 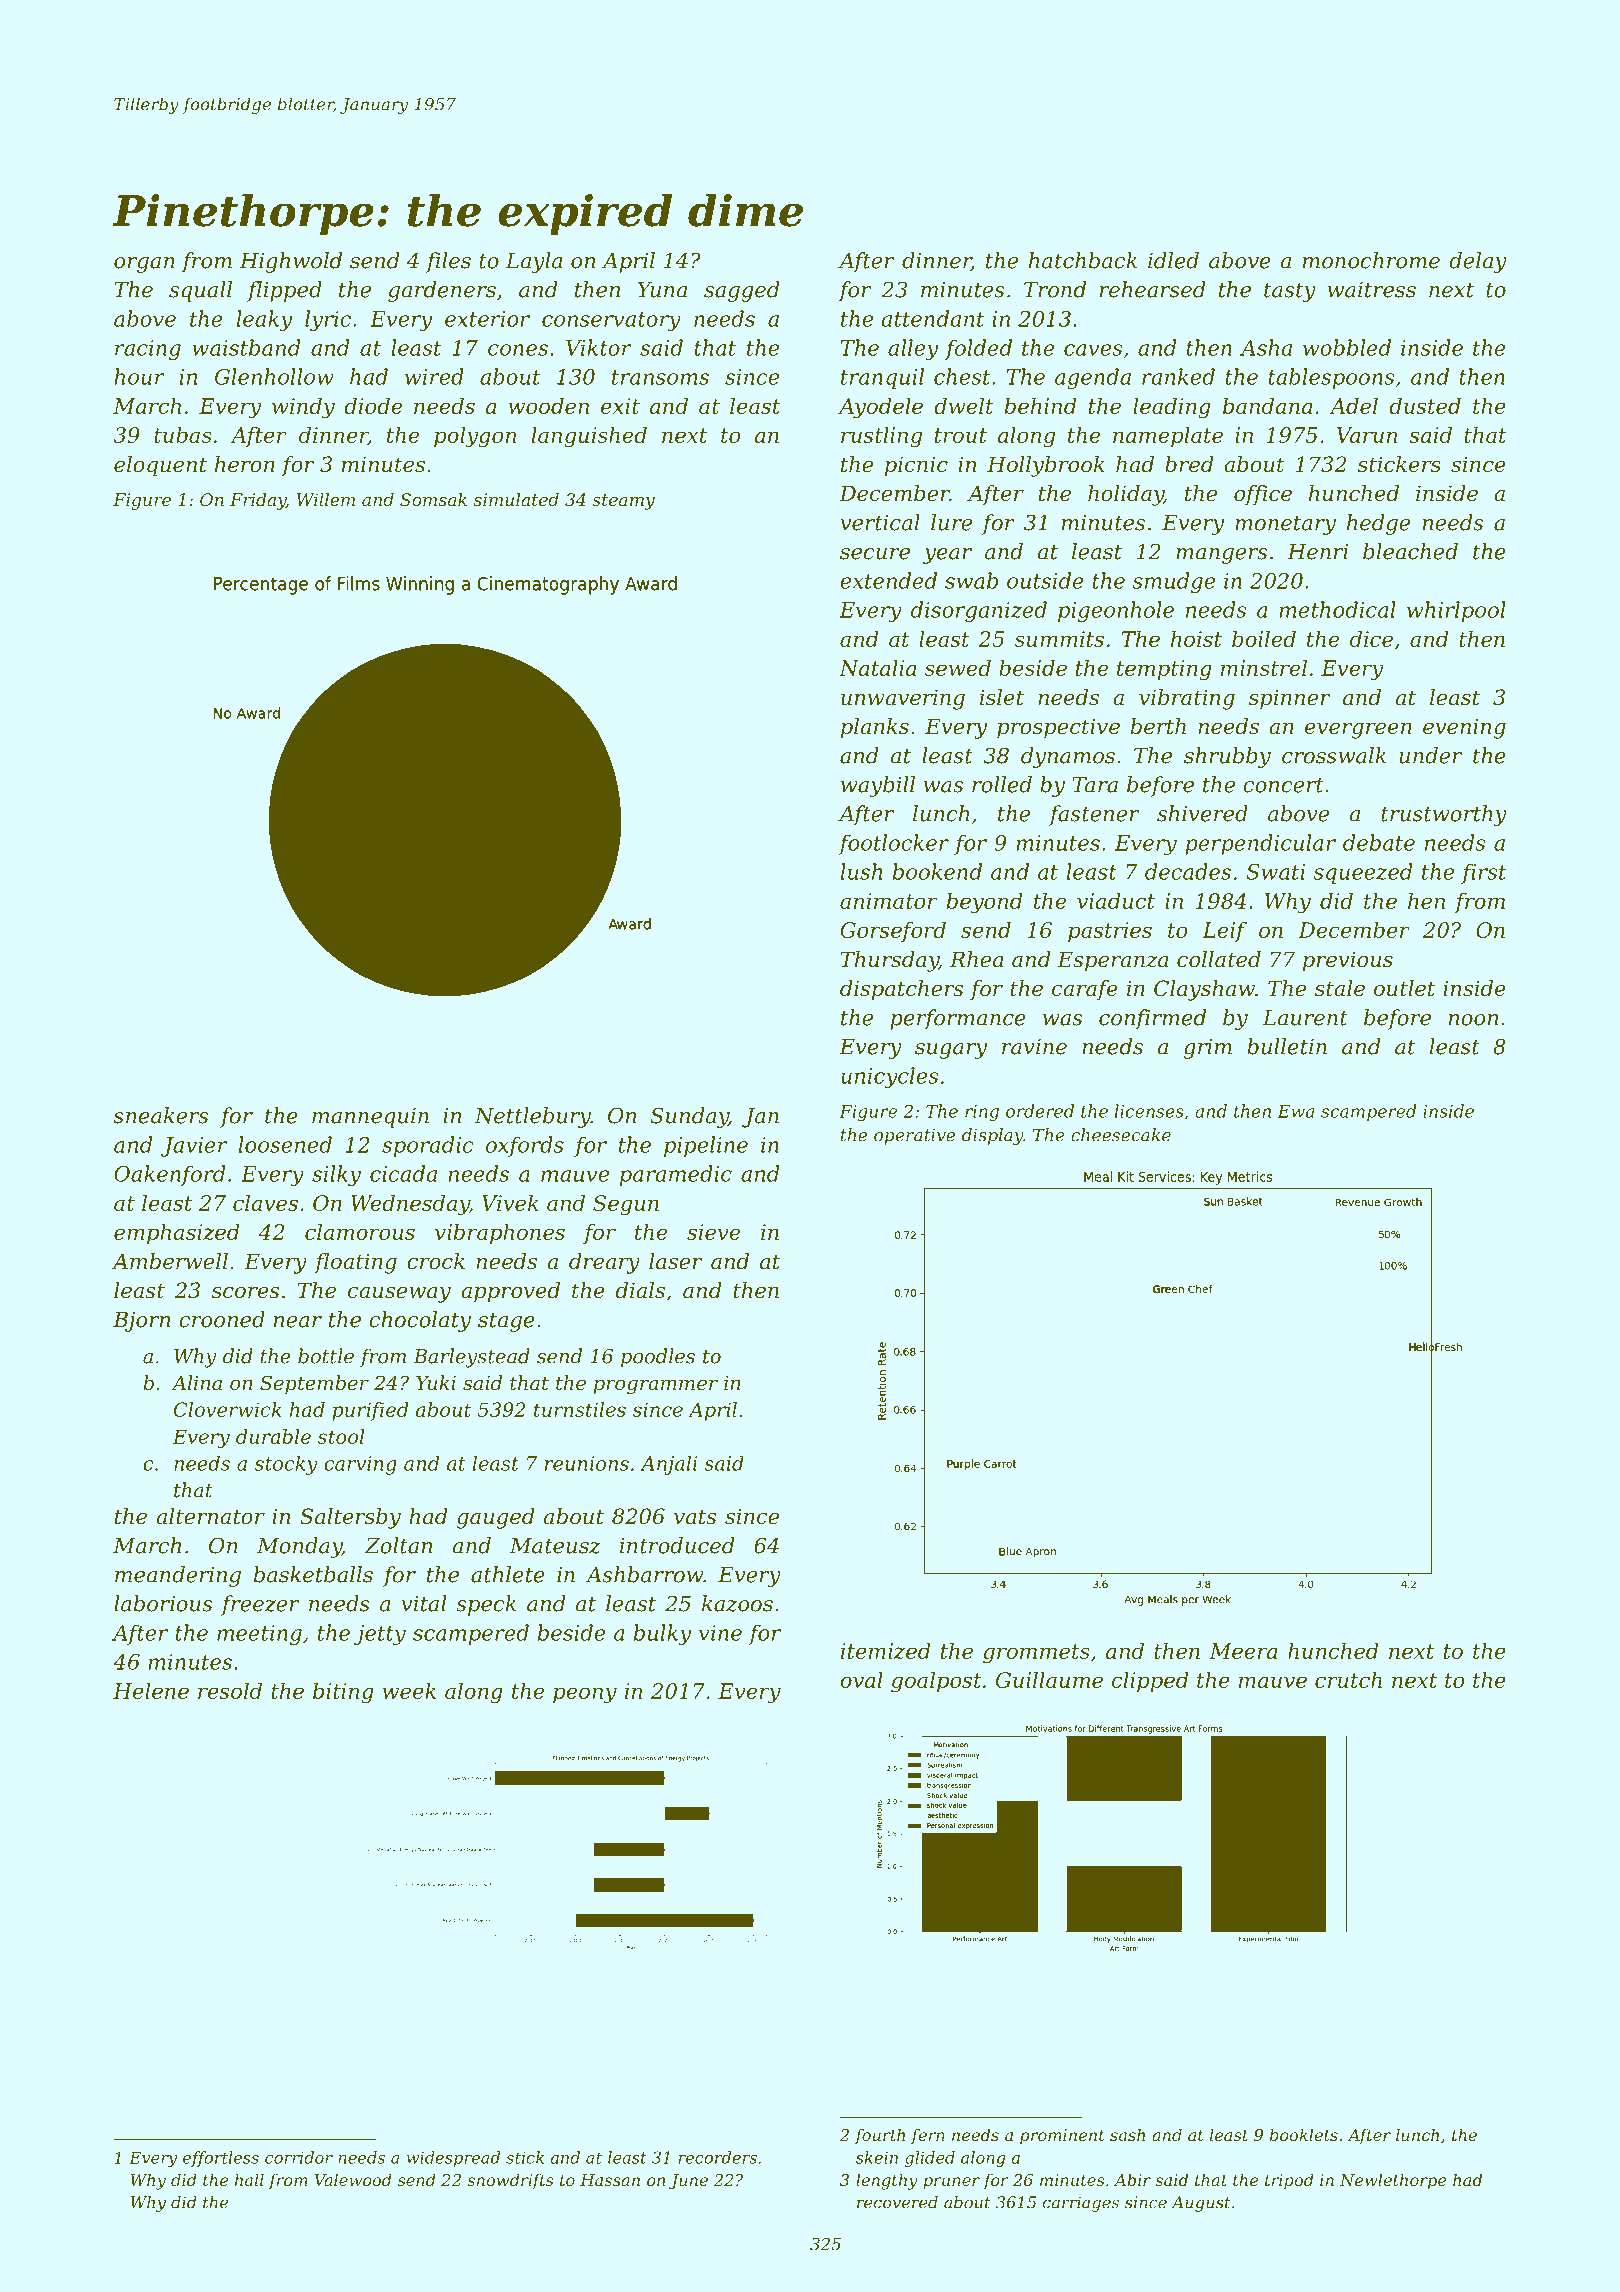 What do you see at coordinates (1464, 728) in the image?
I see `evening` at bounding box center [1464, 728].
